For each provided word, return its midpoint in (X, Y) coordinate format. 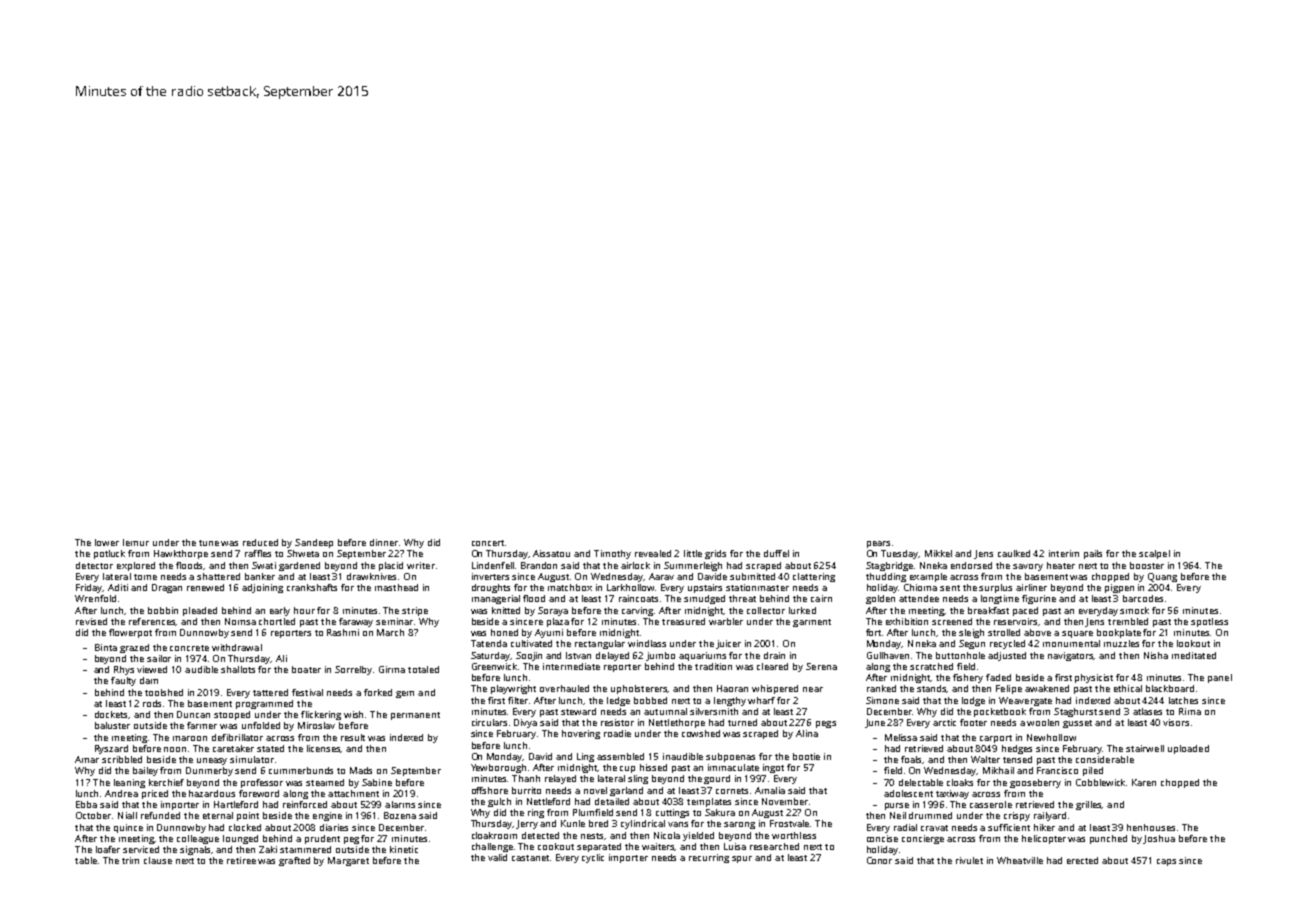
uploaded (1188, 749)
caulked (1014, 553)
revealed (653, 553)
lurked (802, 610)
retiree (241, 860)
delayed (612, 656)
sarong (739, 825)
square (1077, 634)
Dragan (167, 588)
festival (307, 692)
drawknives (371, 576)
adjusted (1007, 656)
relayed (560, 779)
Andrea (121, 793)
